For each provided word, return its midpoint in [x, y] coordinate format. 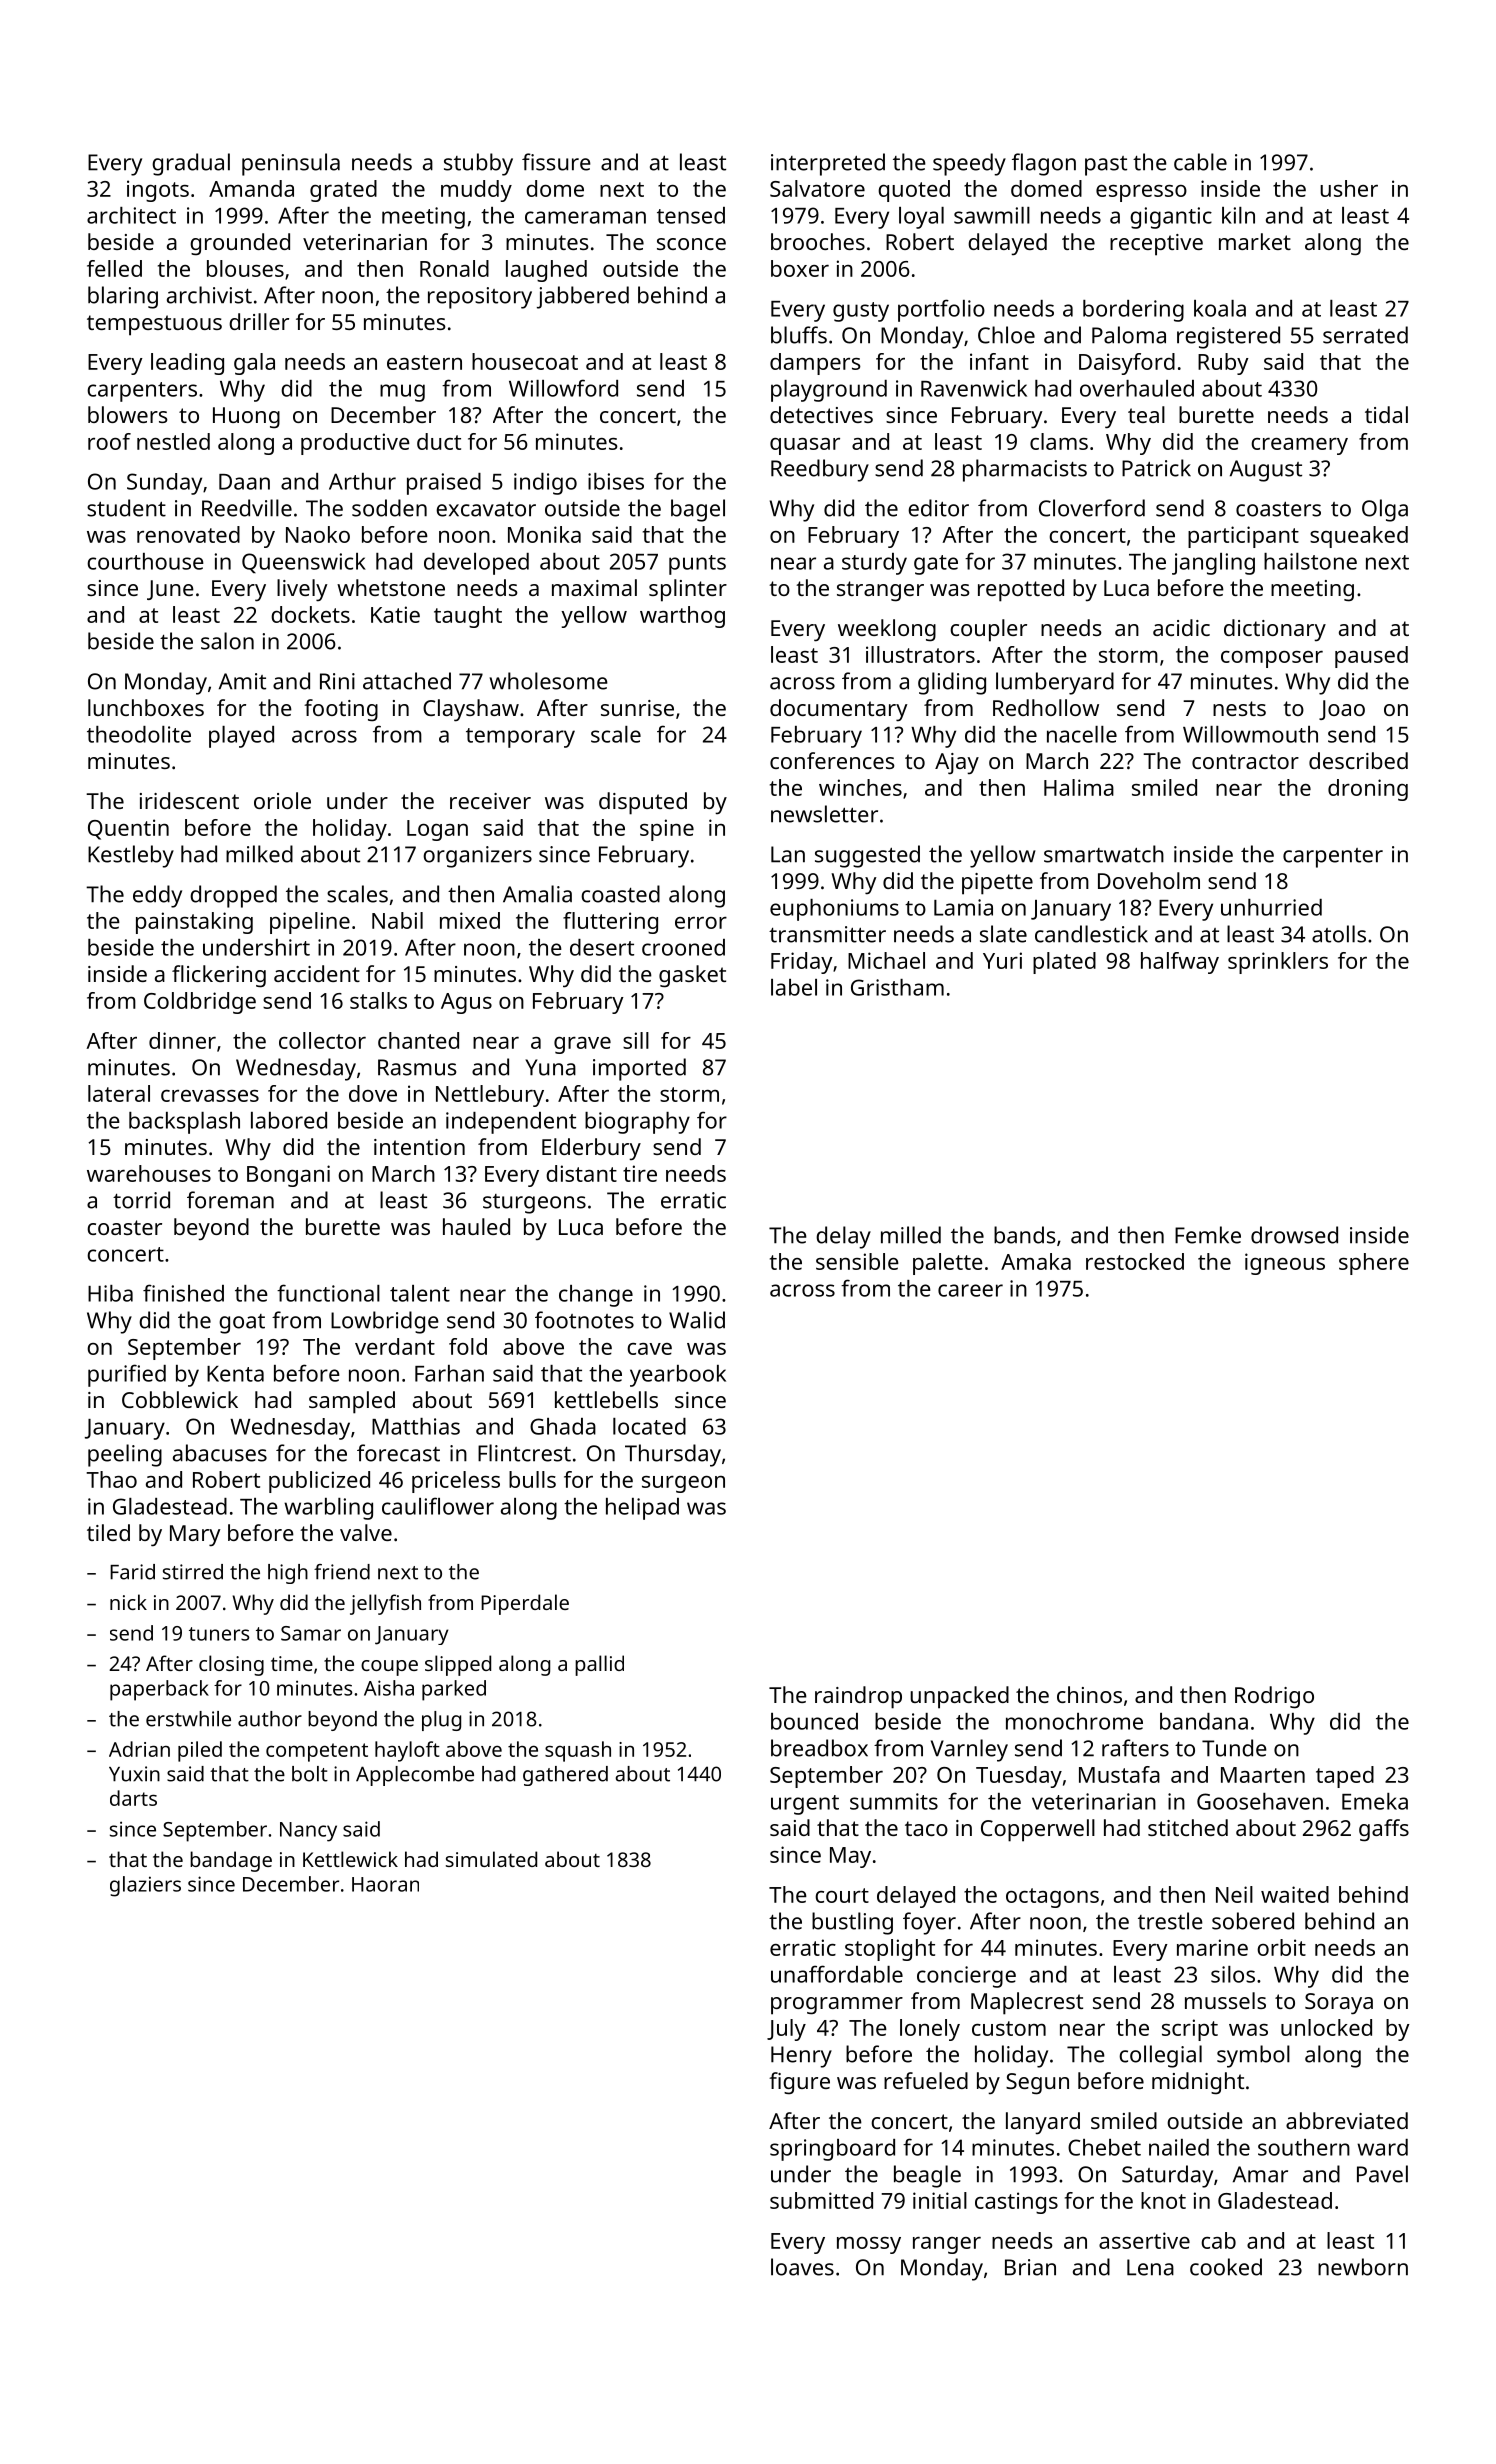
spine [667, 830]
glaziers [145, 1886]
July [786, 2030]
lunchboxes [146, 707]
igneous [1285, 1264]
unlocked [1326, 2027]
